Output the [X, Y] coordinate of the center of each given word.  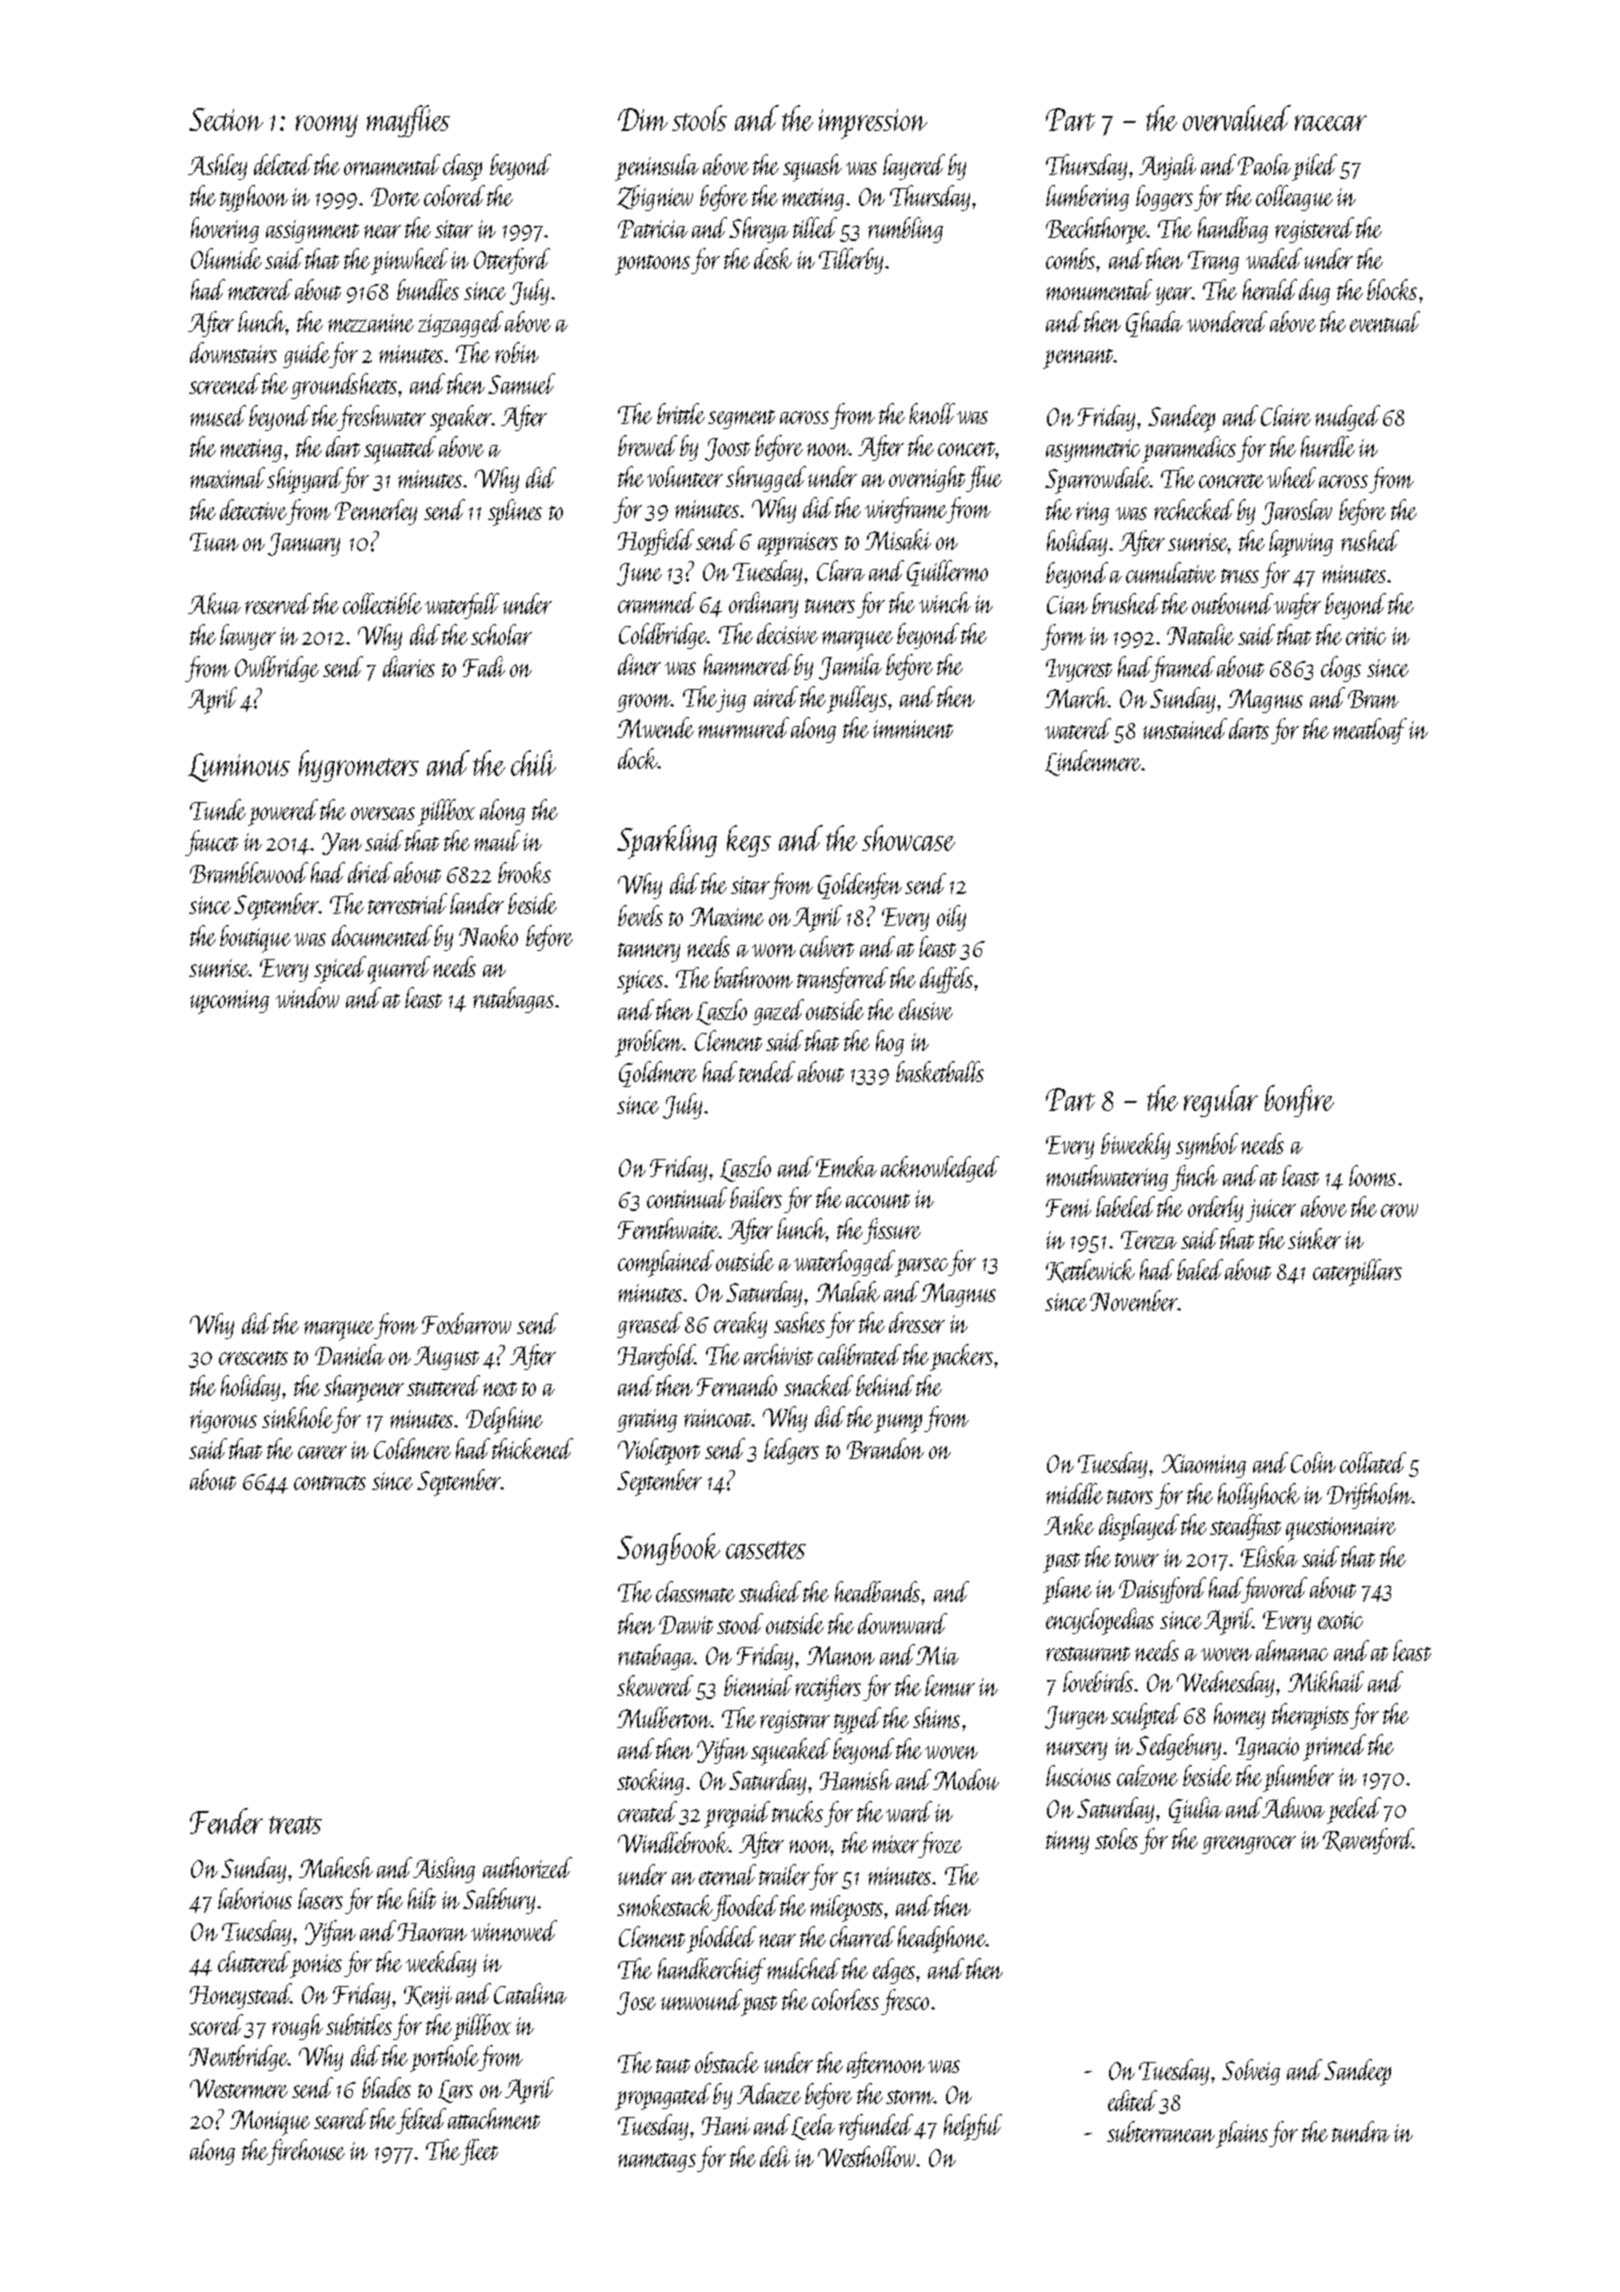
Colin [1313, 1462]
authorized [527, 1867]
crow [1399, 1210]
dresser [917, 1322]
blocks [1392, 289]
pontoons [652, 265]
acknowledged [940, 1169]
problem [649, 1043]
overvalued [1237, 118]
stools [699, 118]
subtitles [359, 2024]
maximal [227, 477]
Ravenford [1368, 1841]
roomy [327, 126]
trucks [797, 1811]
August [446, 1358]
